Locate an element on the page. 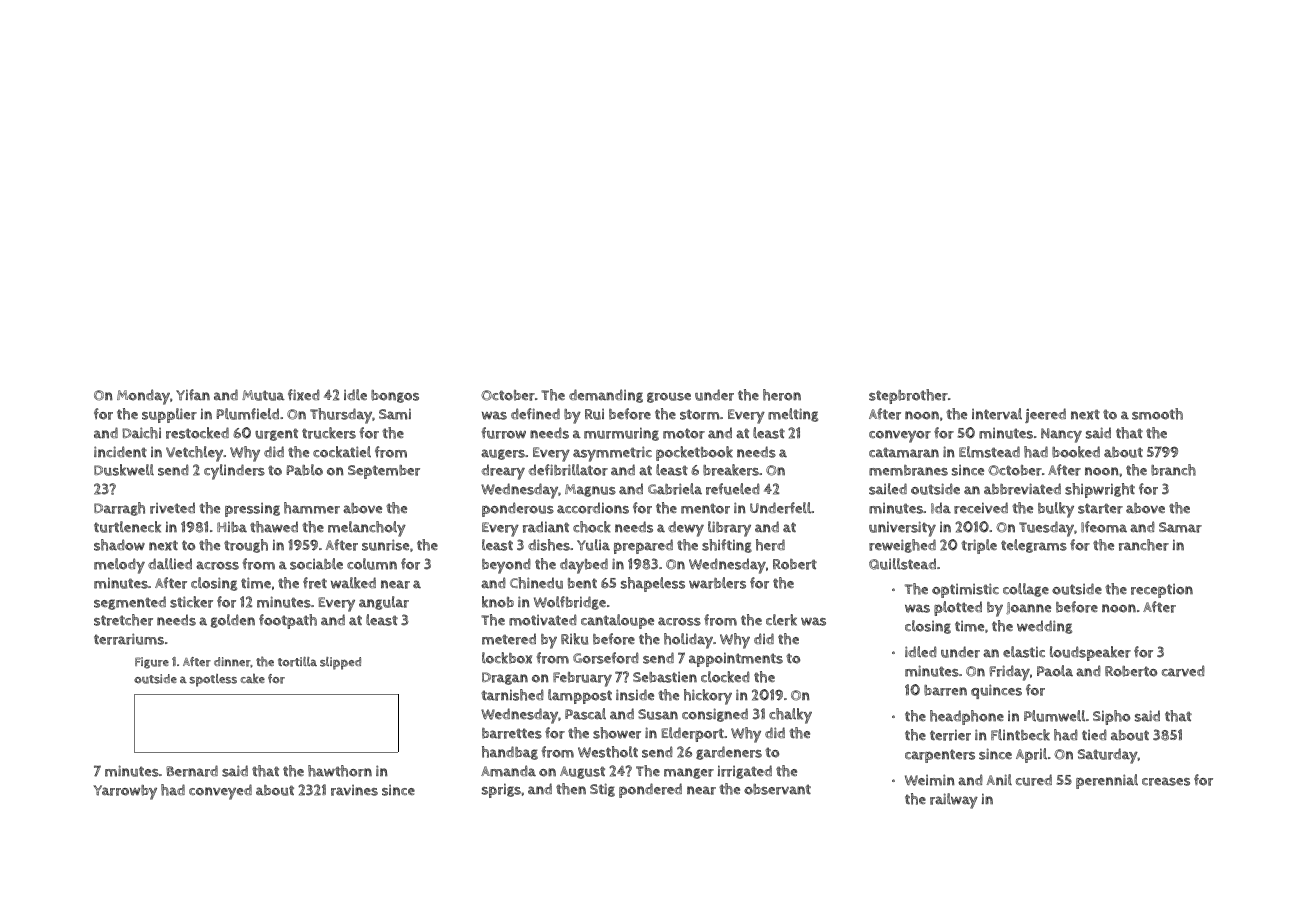 This document has width=1308, height=924. Elmstead is located at coordinates (989, 452).
